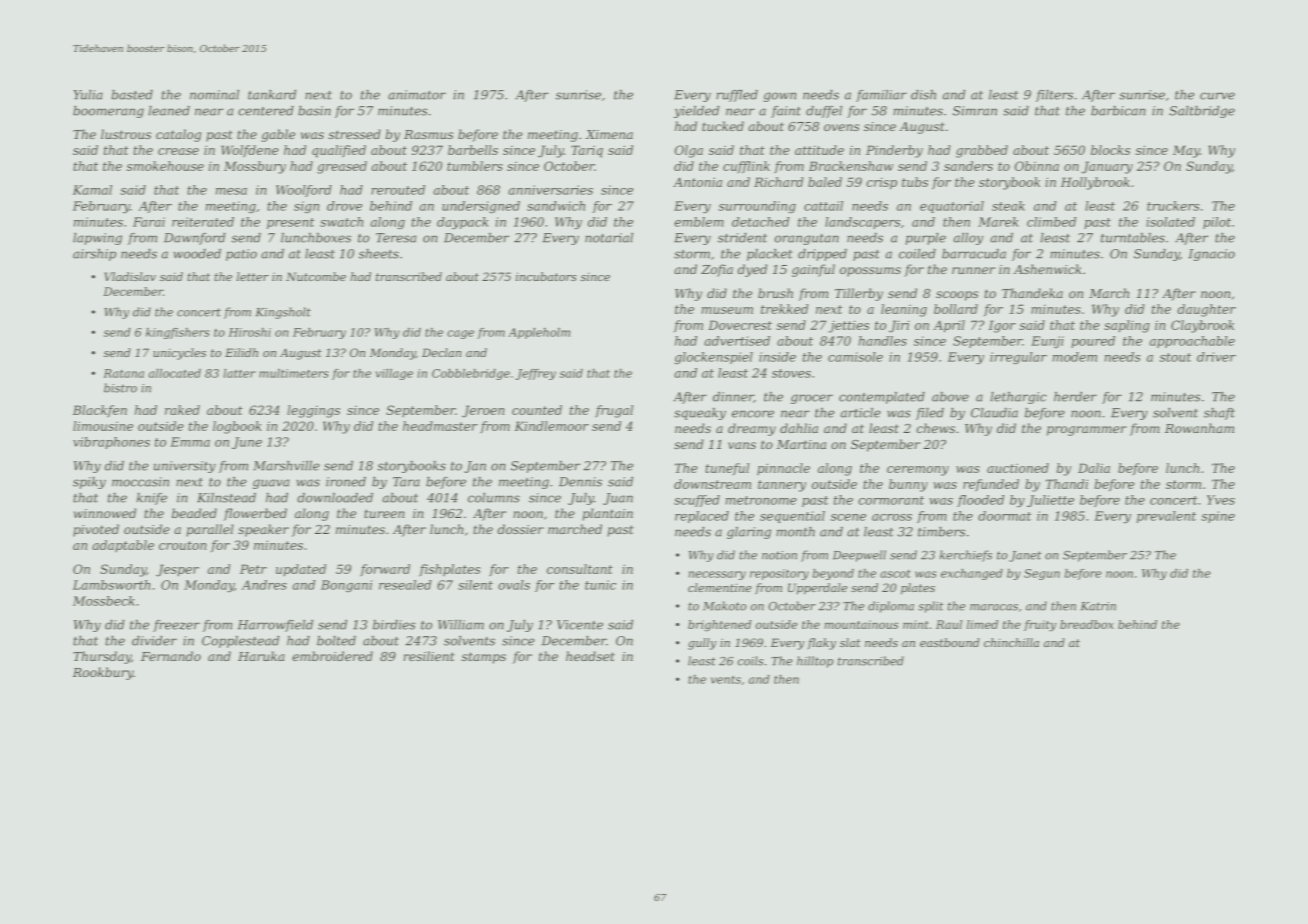  What do you see at coordinates (587, 151) in the document?
I see `Tariq` at bounding box center [587, 151].
